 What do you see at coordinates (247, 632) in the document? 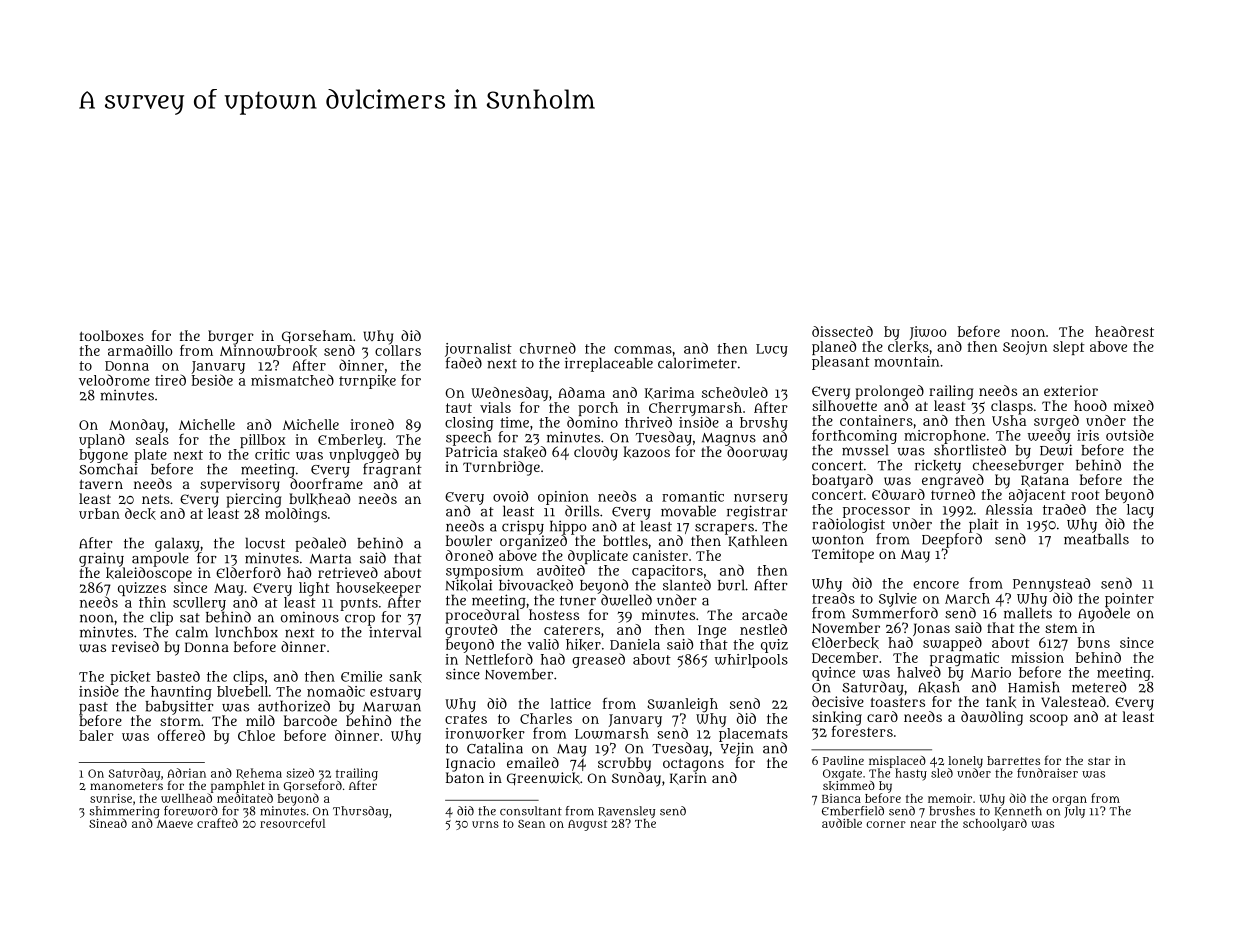
I see `lunchbox` at bounding box center [247, 632].
